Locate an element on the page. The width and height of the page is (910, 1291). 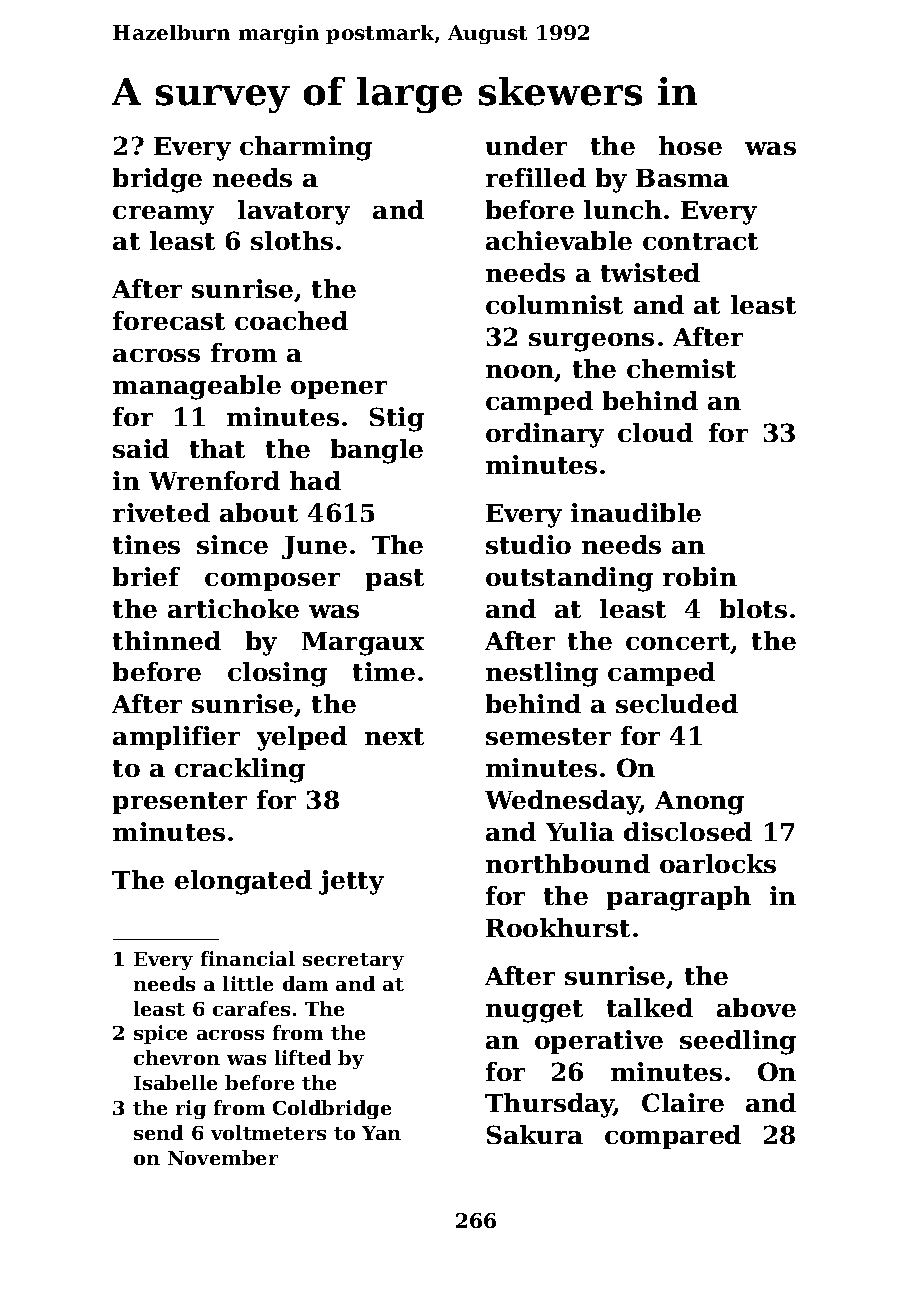
lifted is located at coordinates (303, 1057).
